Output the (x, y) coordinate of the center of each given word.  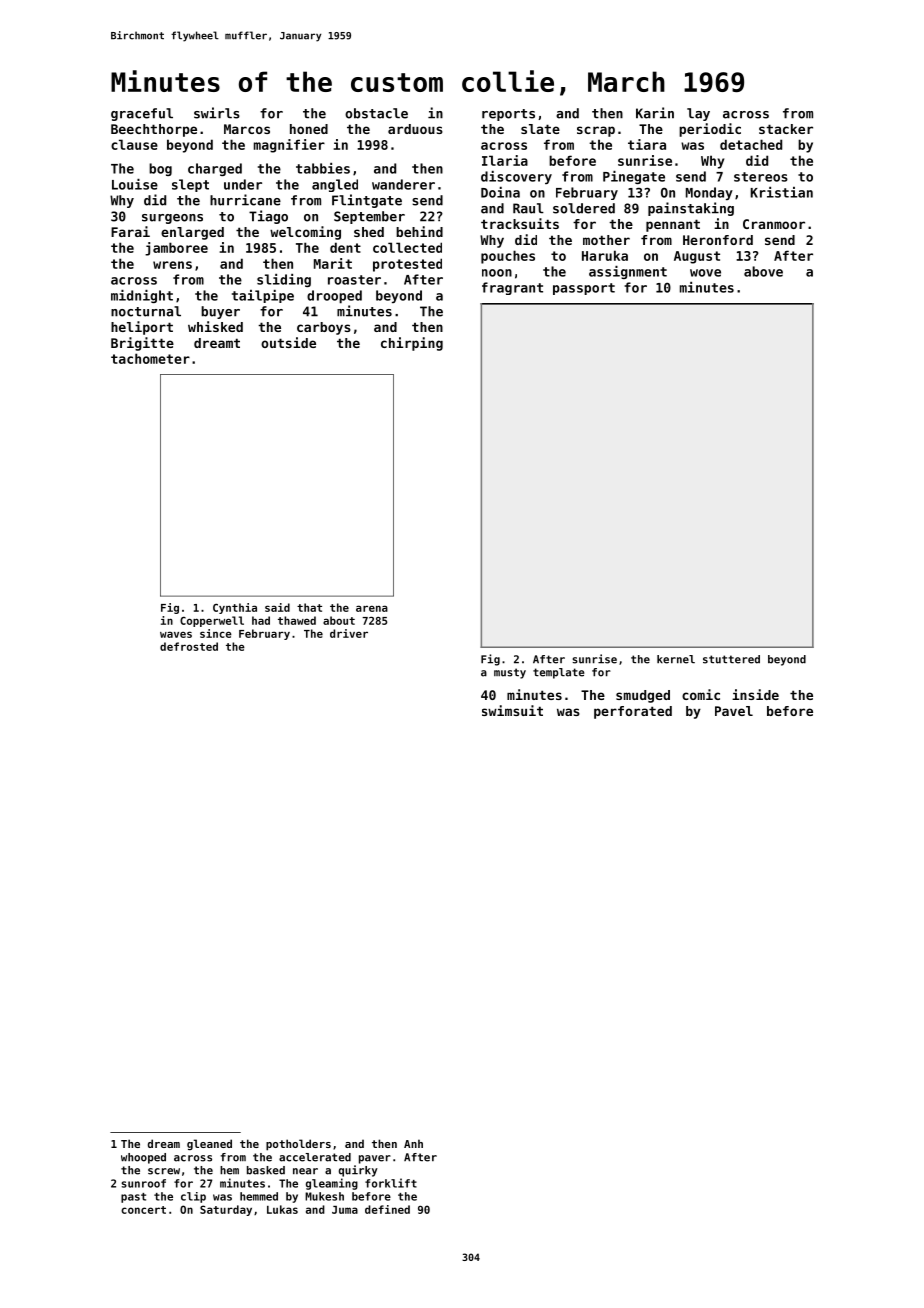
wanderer (403, 184)
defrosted (189, 646)
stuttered (731, 659)
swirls (217, 113)
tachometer (150, 358)
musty (510, 673)
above (763, 271)
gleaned (209, 1144)
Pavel (734, 711)
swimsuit (512, 710)
